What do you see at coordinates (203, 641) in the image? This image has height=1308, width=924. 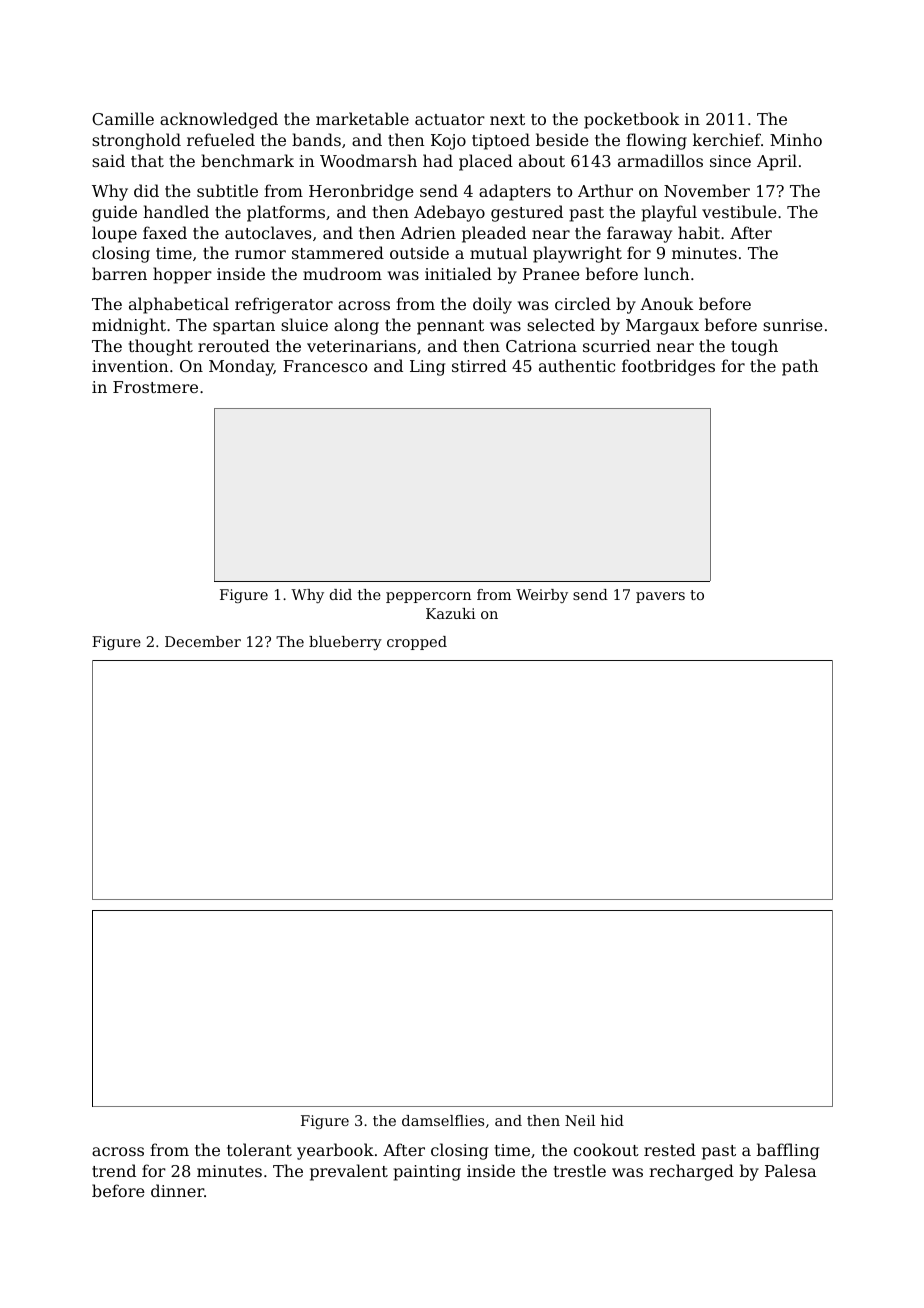 I see `December` at bounding box center [203, 641].
